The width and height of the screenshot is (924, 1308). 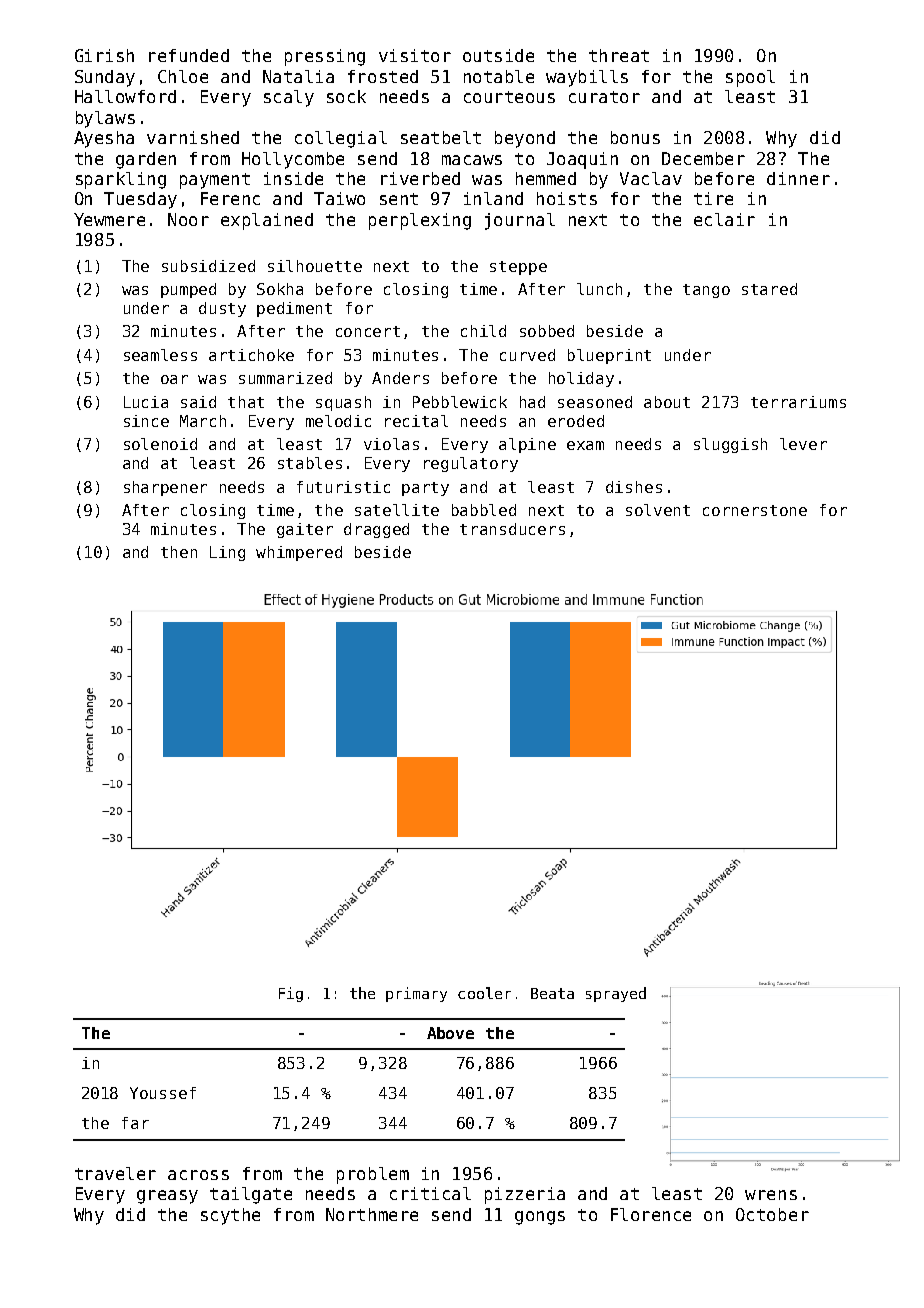 I want to click on across, so click(x=198, y=1175).
